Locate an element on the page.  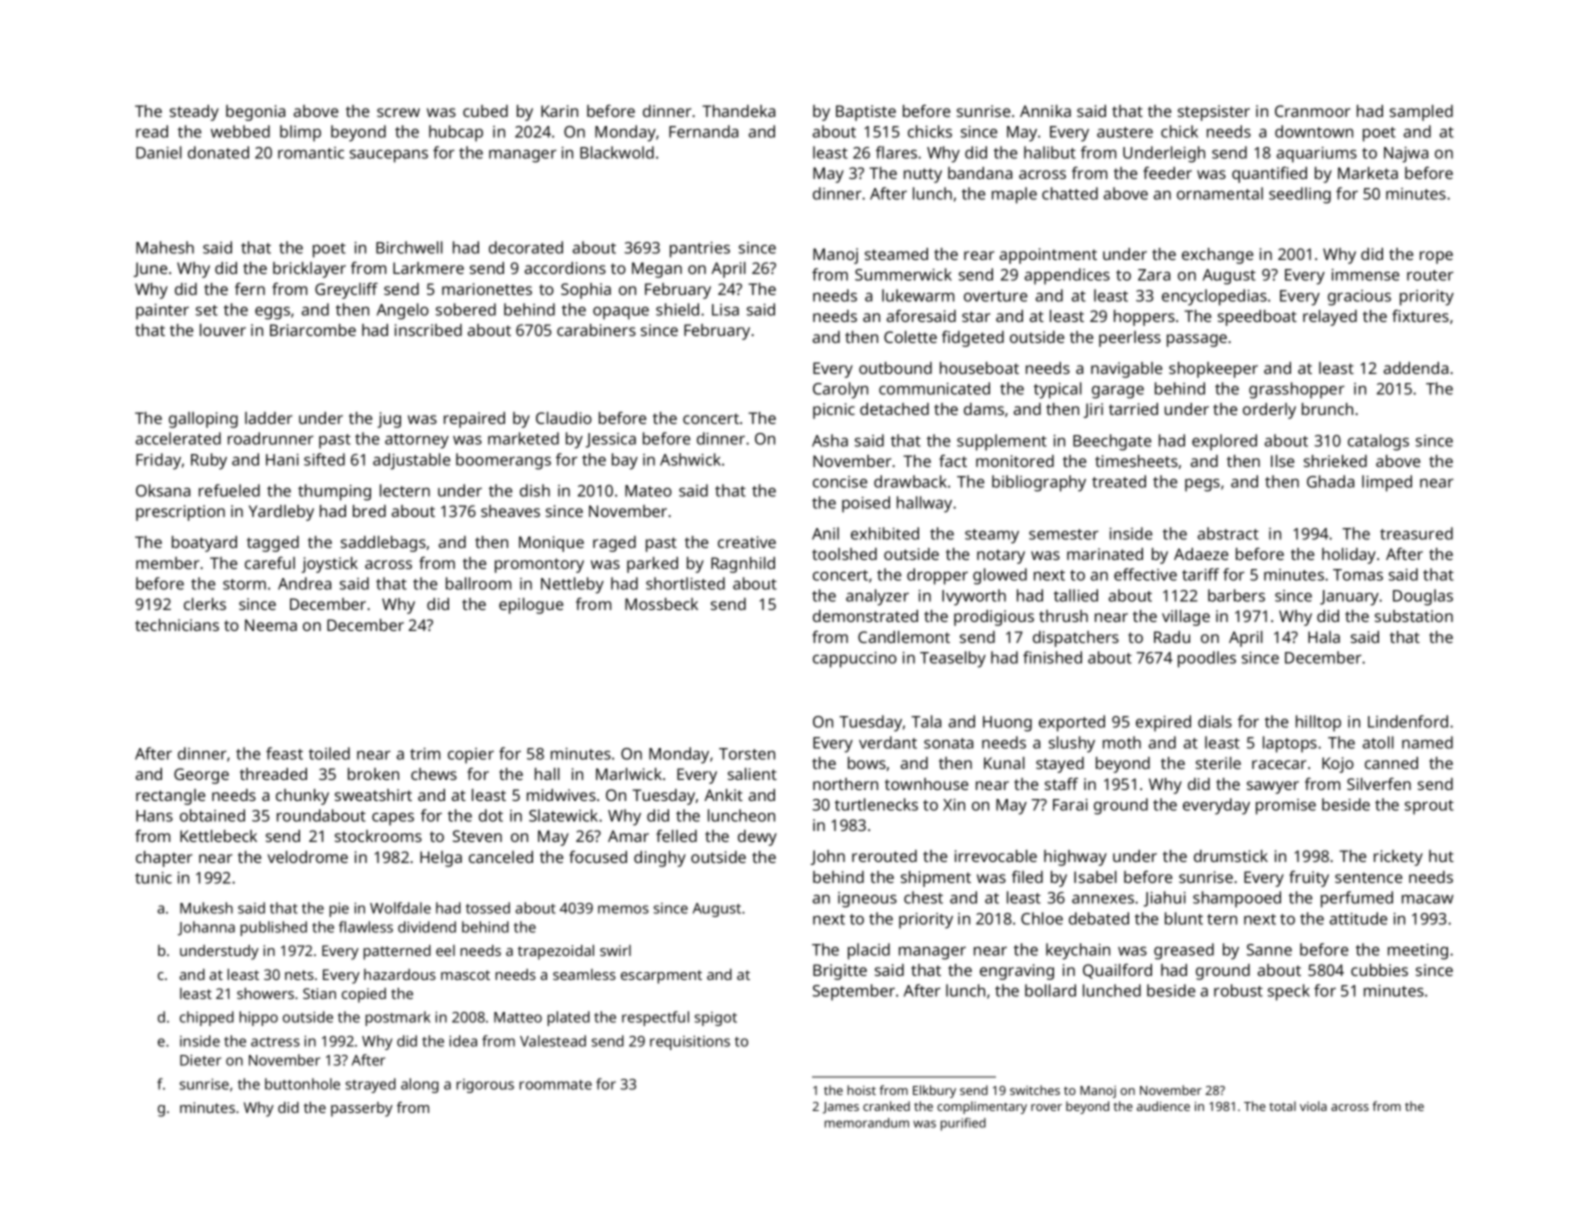
saddlebags is located at coordinates (383, 544).
